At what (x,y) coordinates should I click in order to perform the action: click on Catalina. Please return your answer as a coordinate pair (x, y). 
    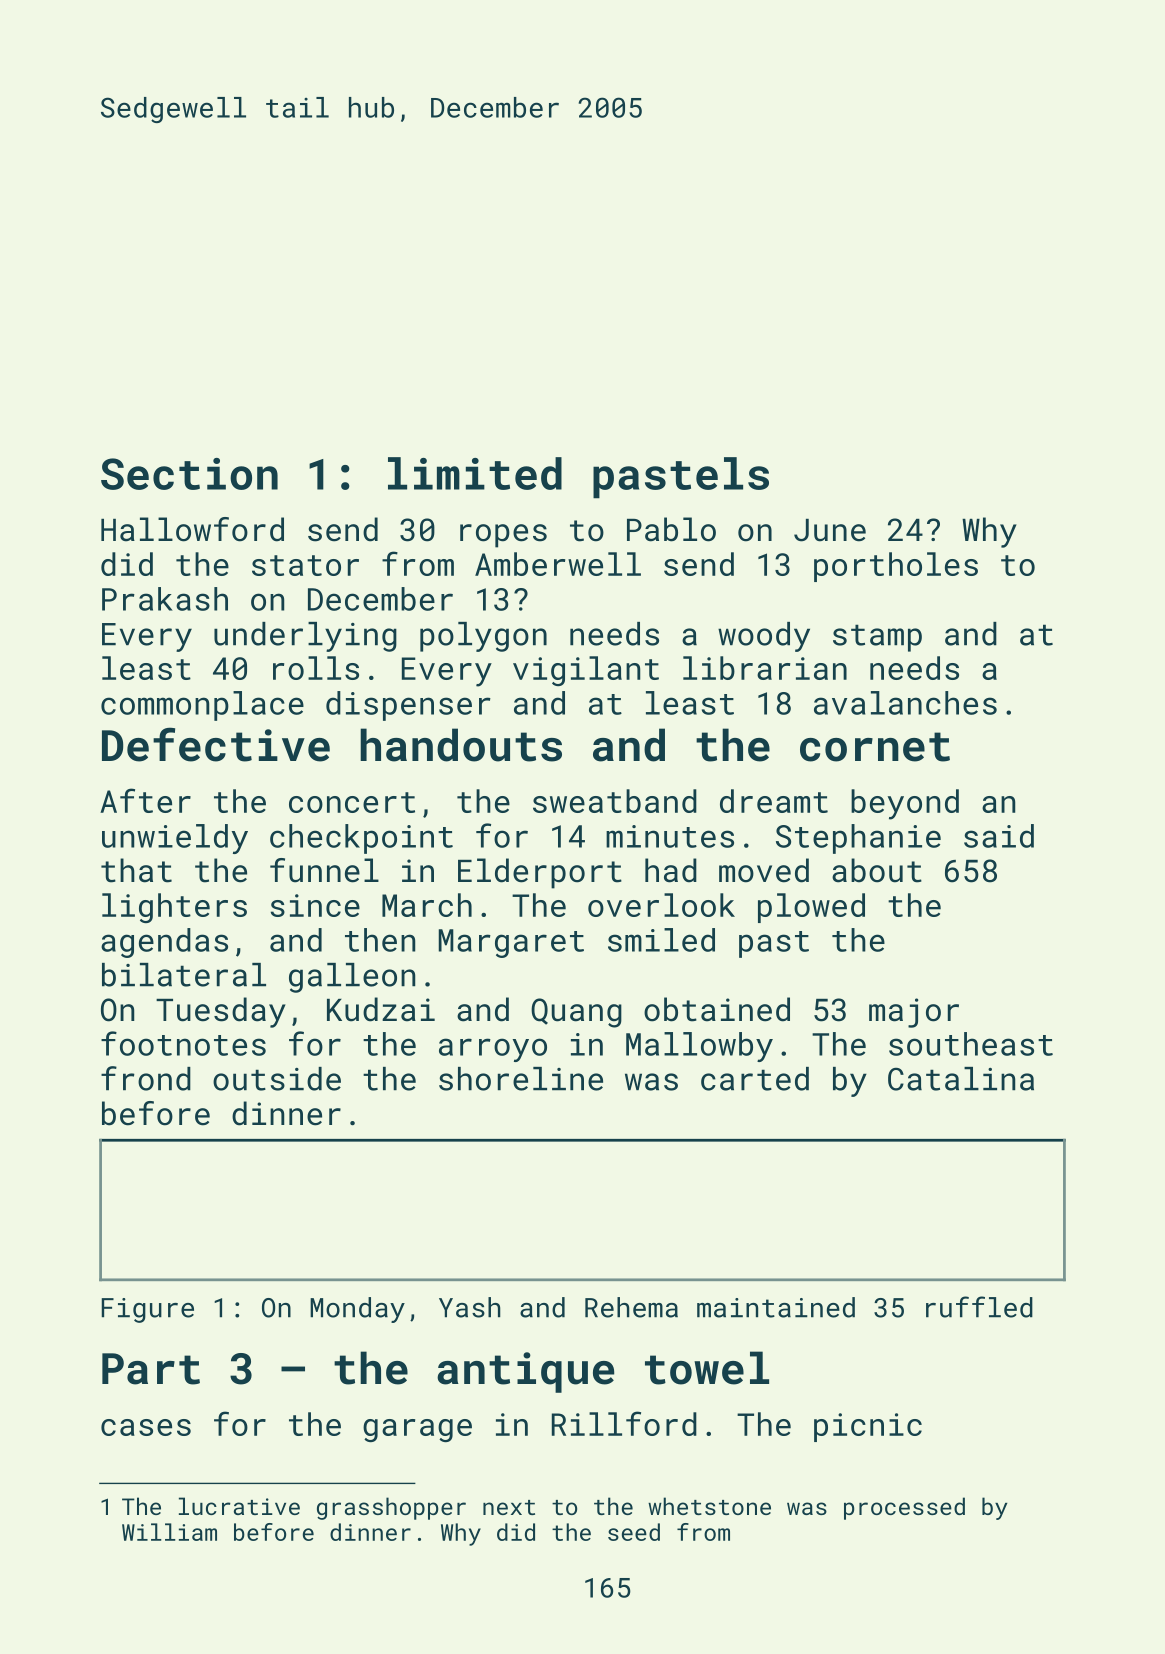
    Looking at the image, I should click on (961, 1079).
